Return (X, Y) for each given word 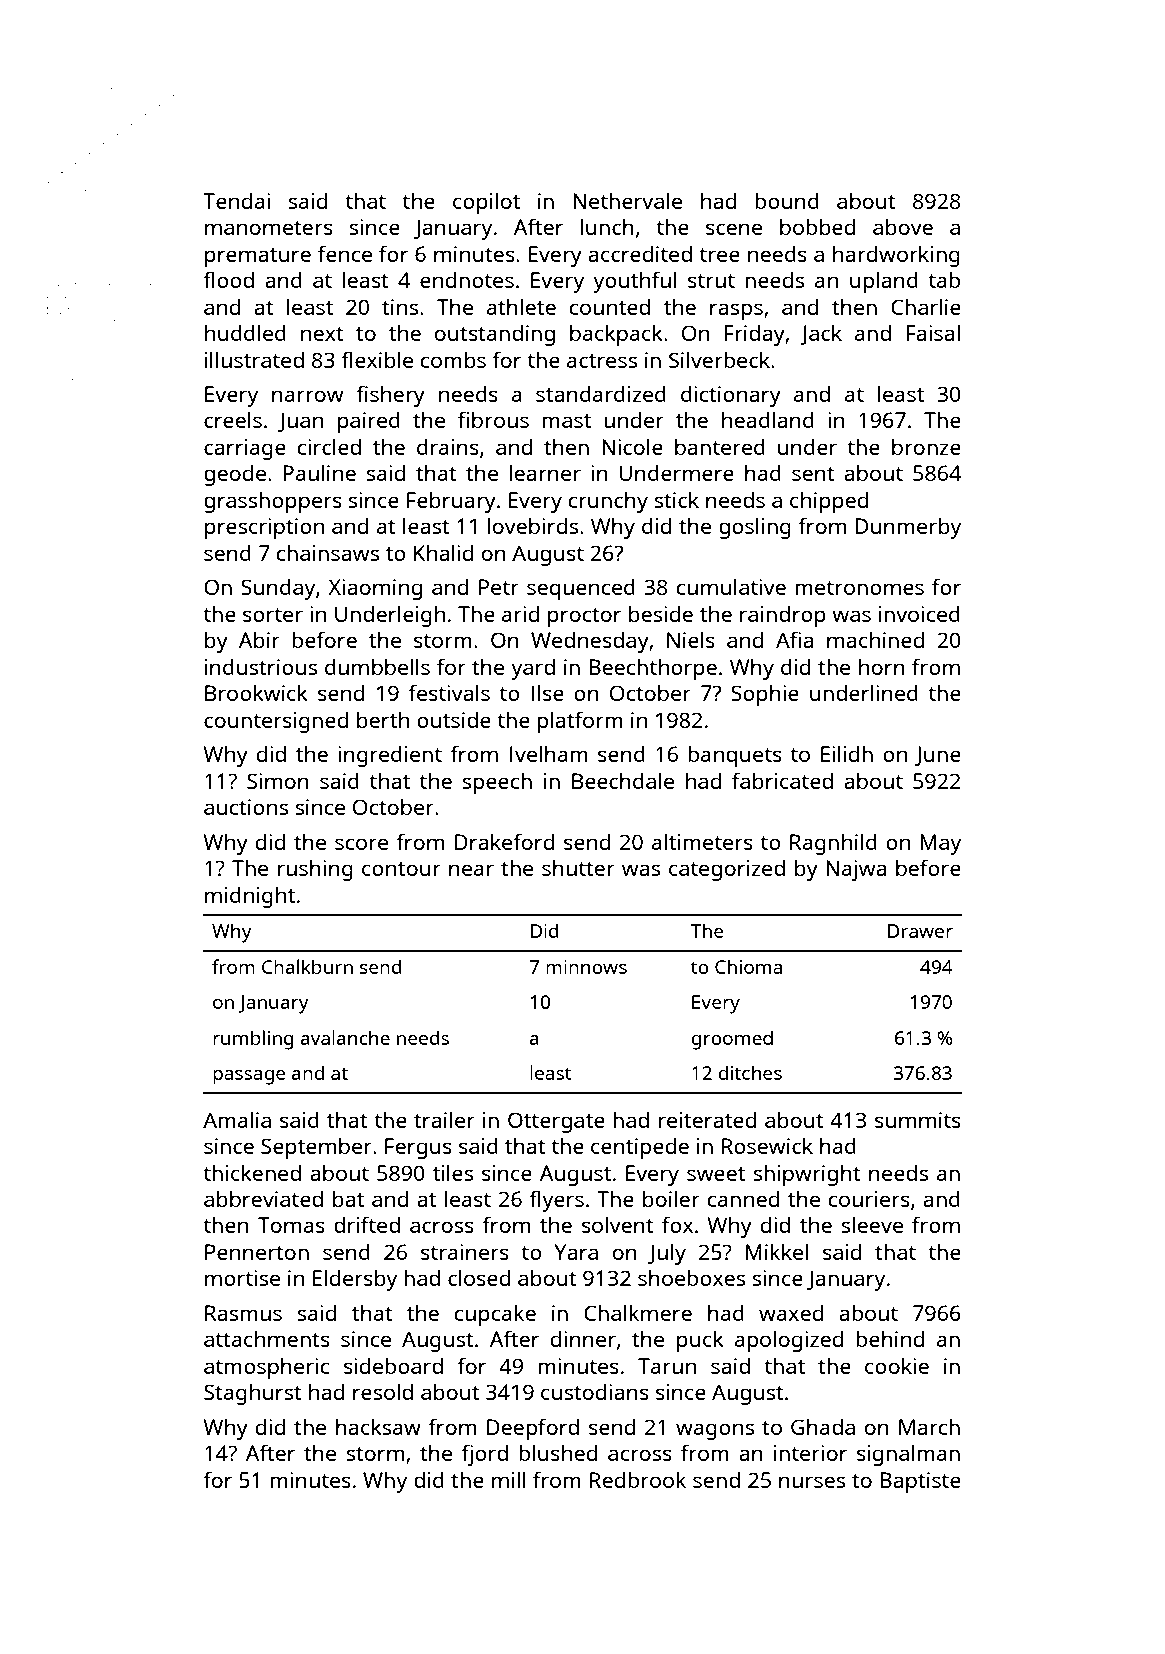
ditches (750, 1072)
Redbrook (638, 1479)
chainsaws (328, 553)
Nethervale (627, 200)
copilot (486, 203)
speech (497, 783)
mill (508, 1479)
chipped (829, 502)
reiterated (707, 1120)
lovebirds (533, 525)
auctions (246, 807)
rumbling (253, 1040)
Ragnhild (833, 844)
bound (787, 201)
